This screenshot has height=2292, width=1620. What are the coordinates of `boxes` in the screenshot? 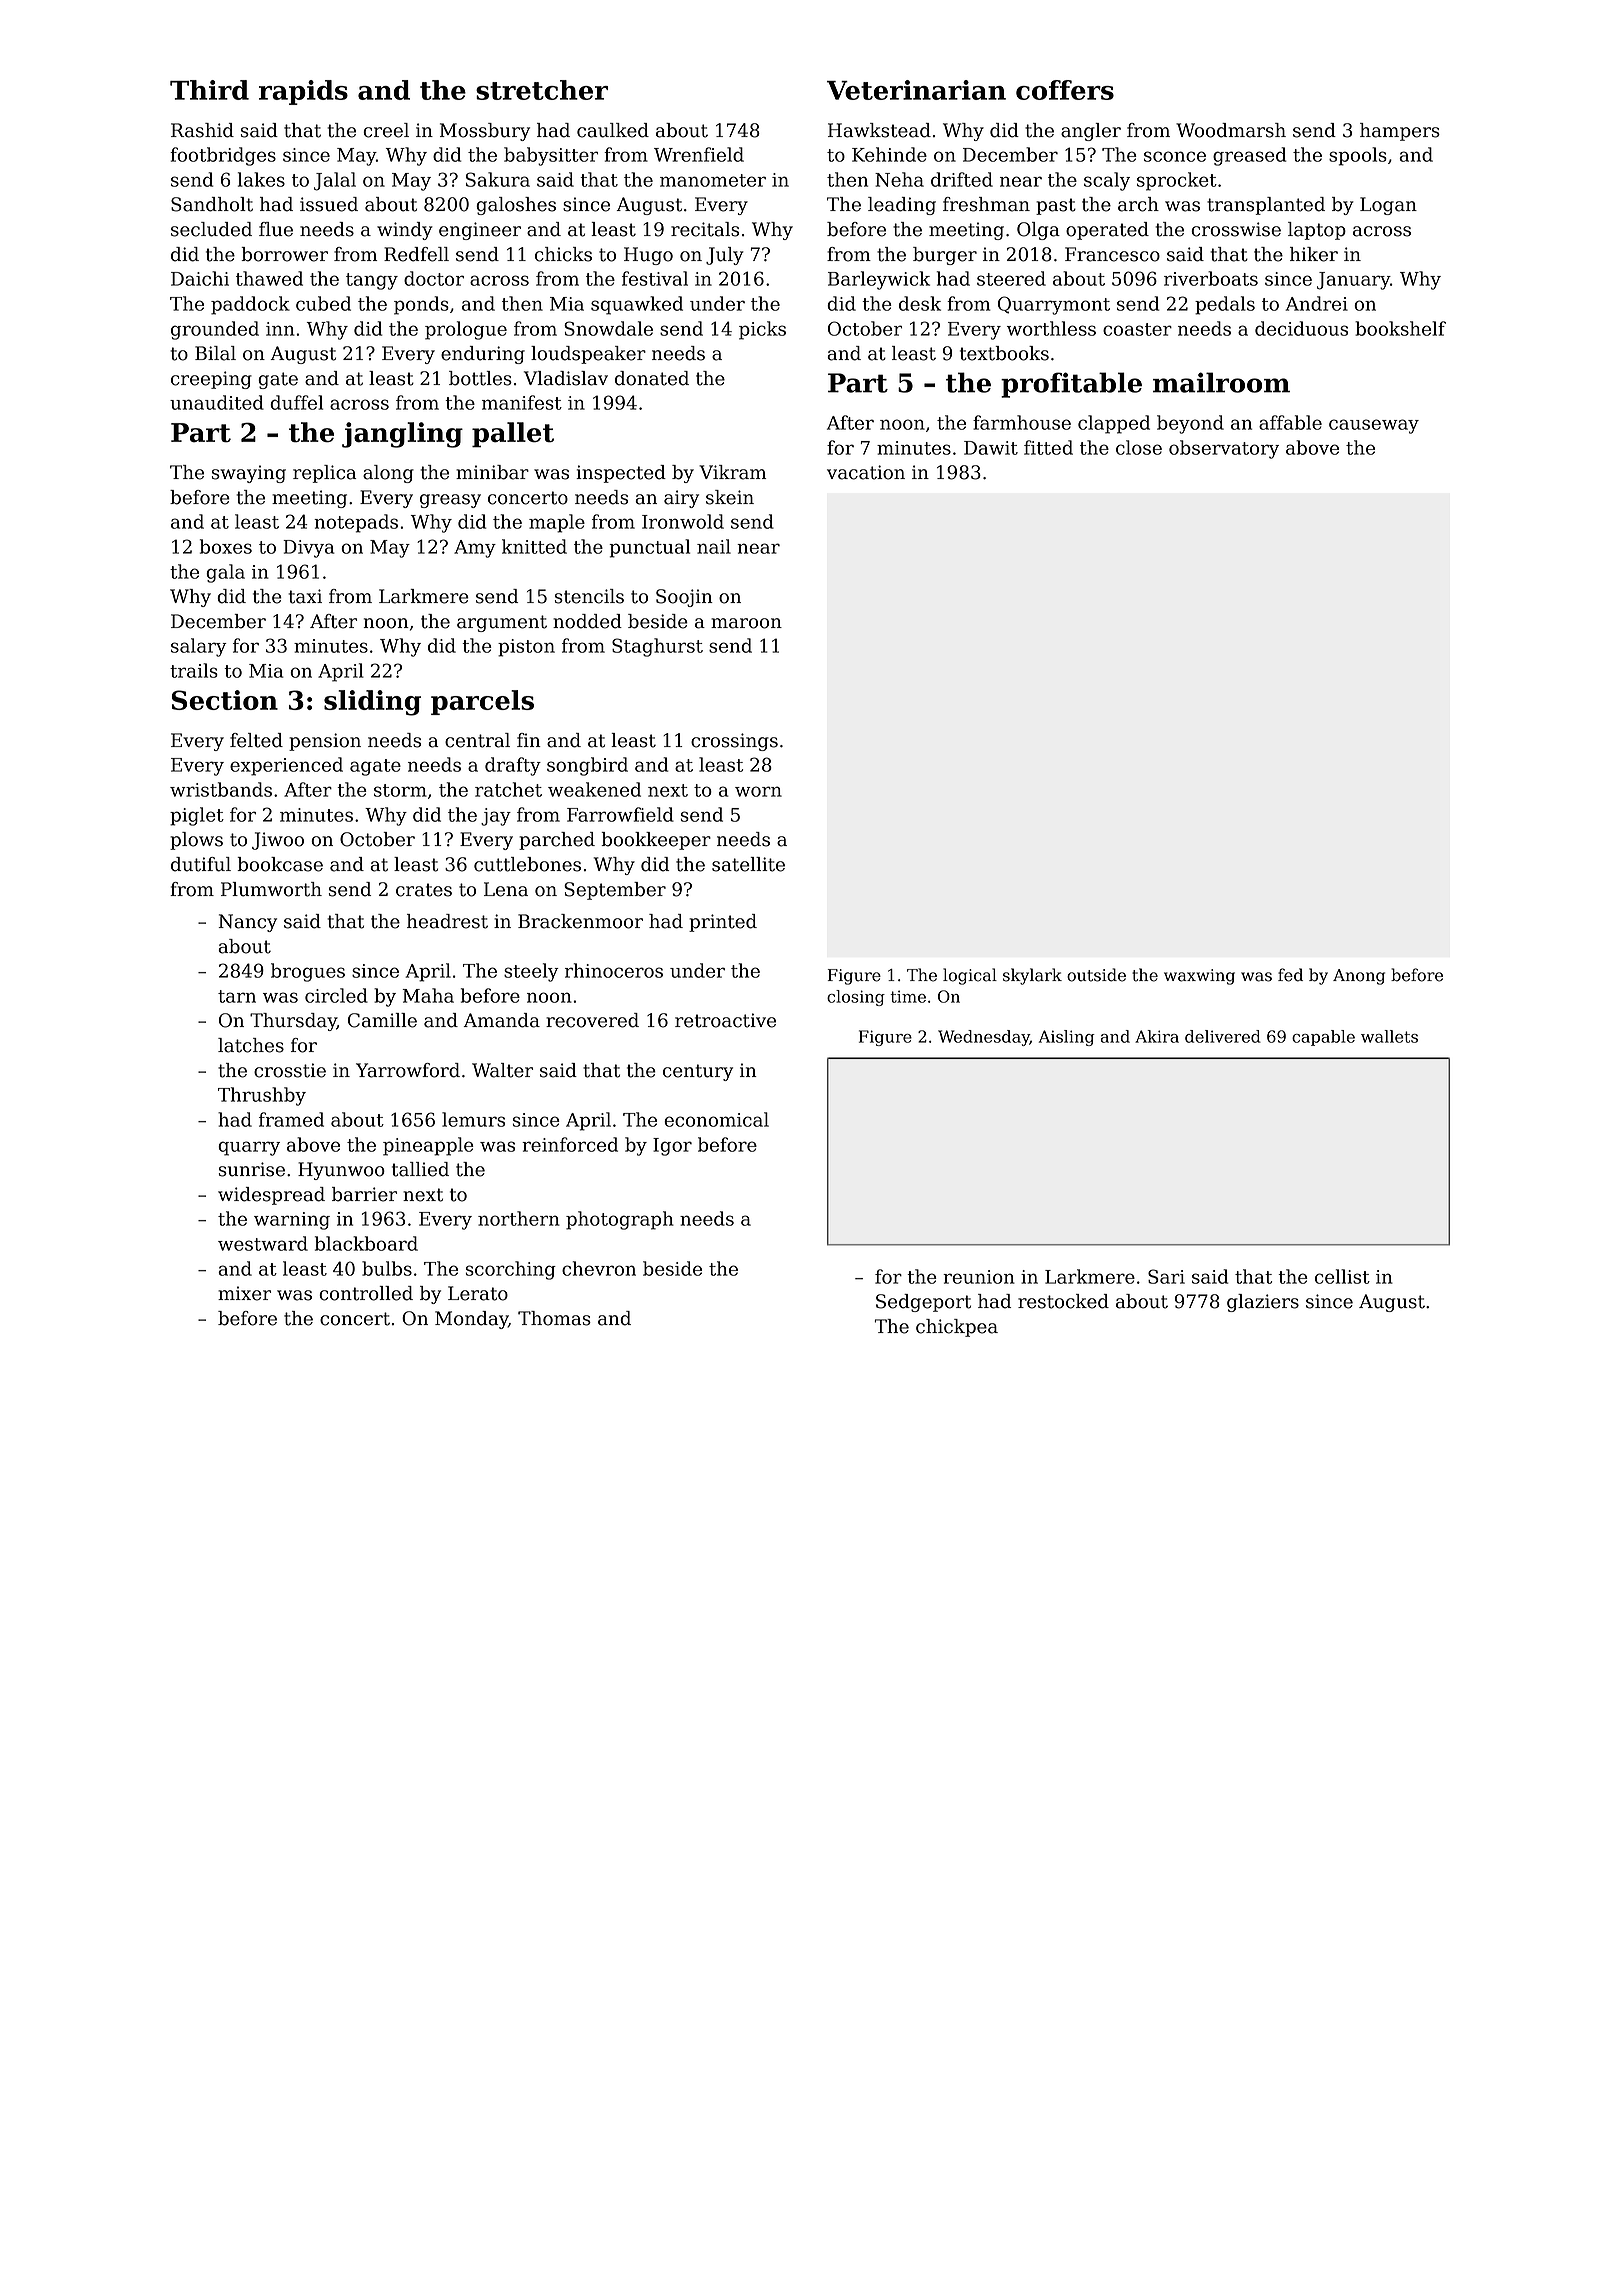 It's located at (226, 546).
